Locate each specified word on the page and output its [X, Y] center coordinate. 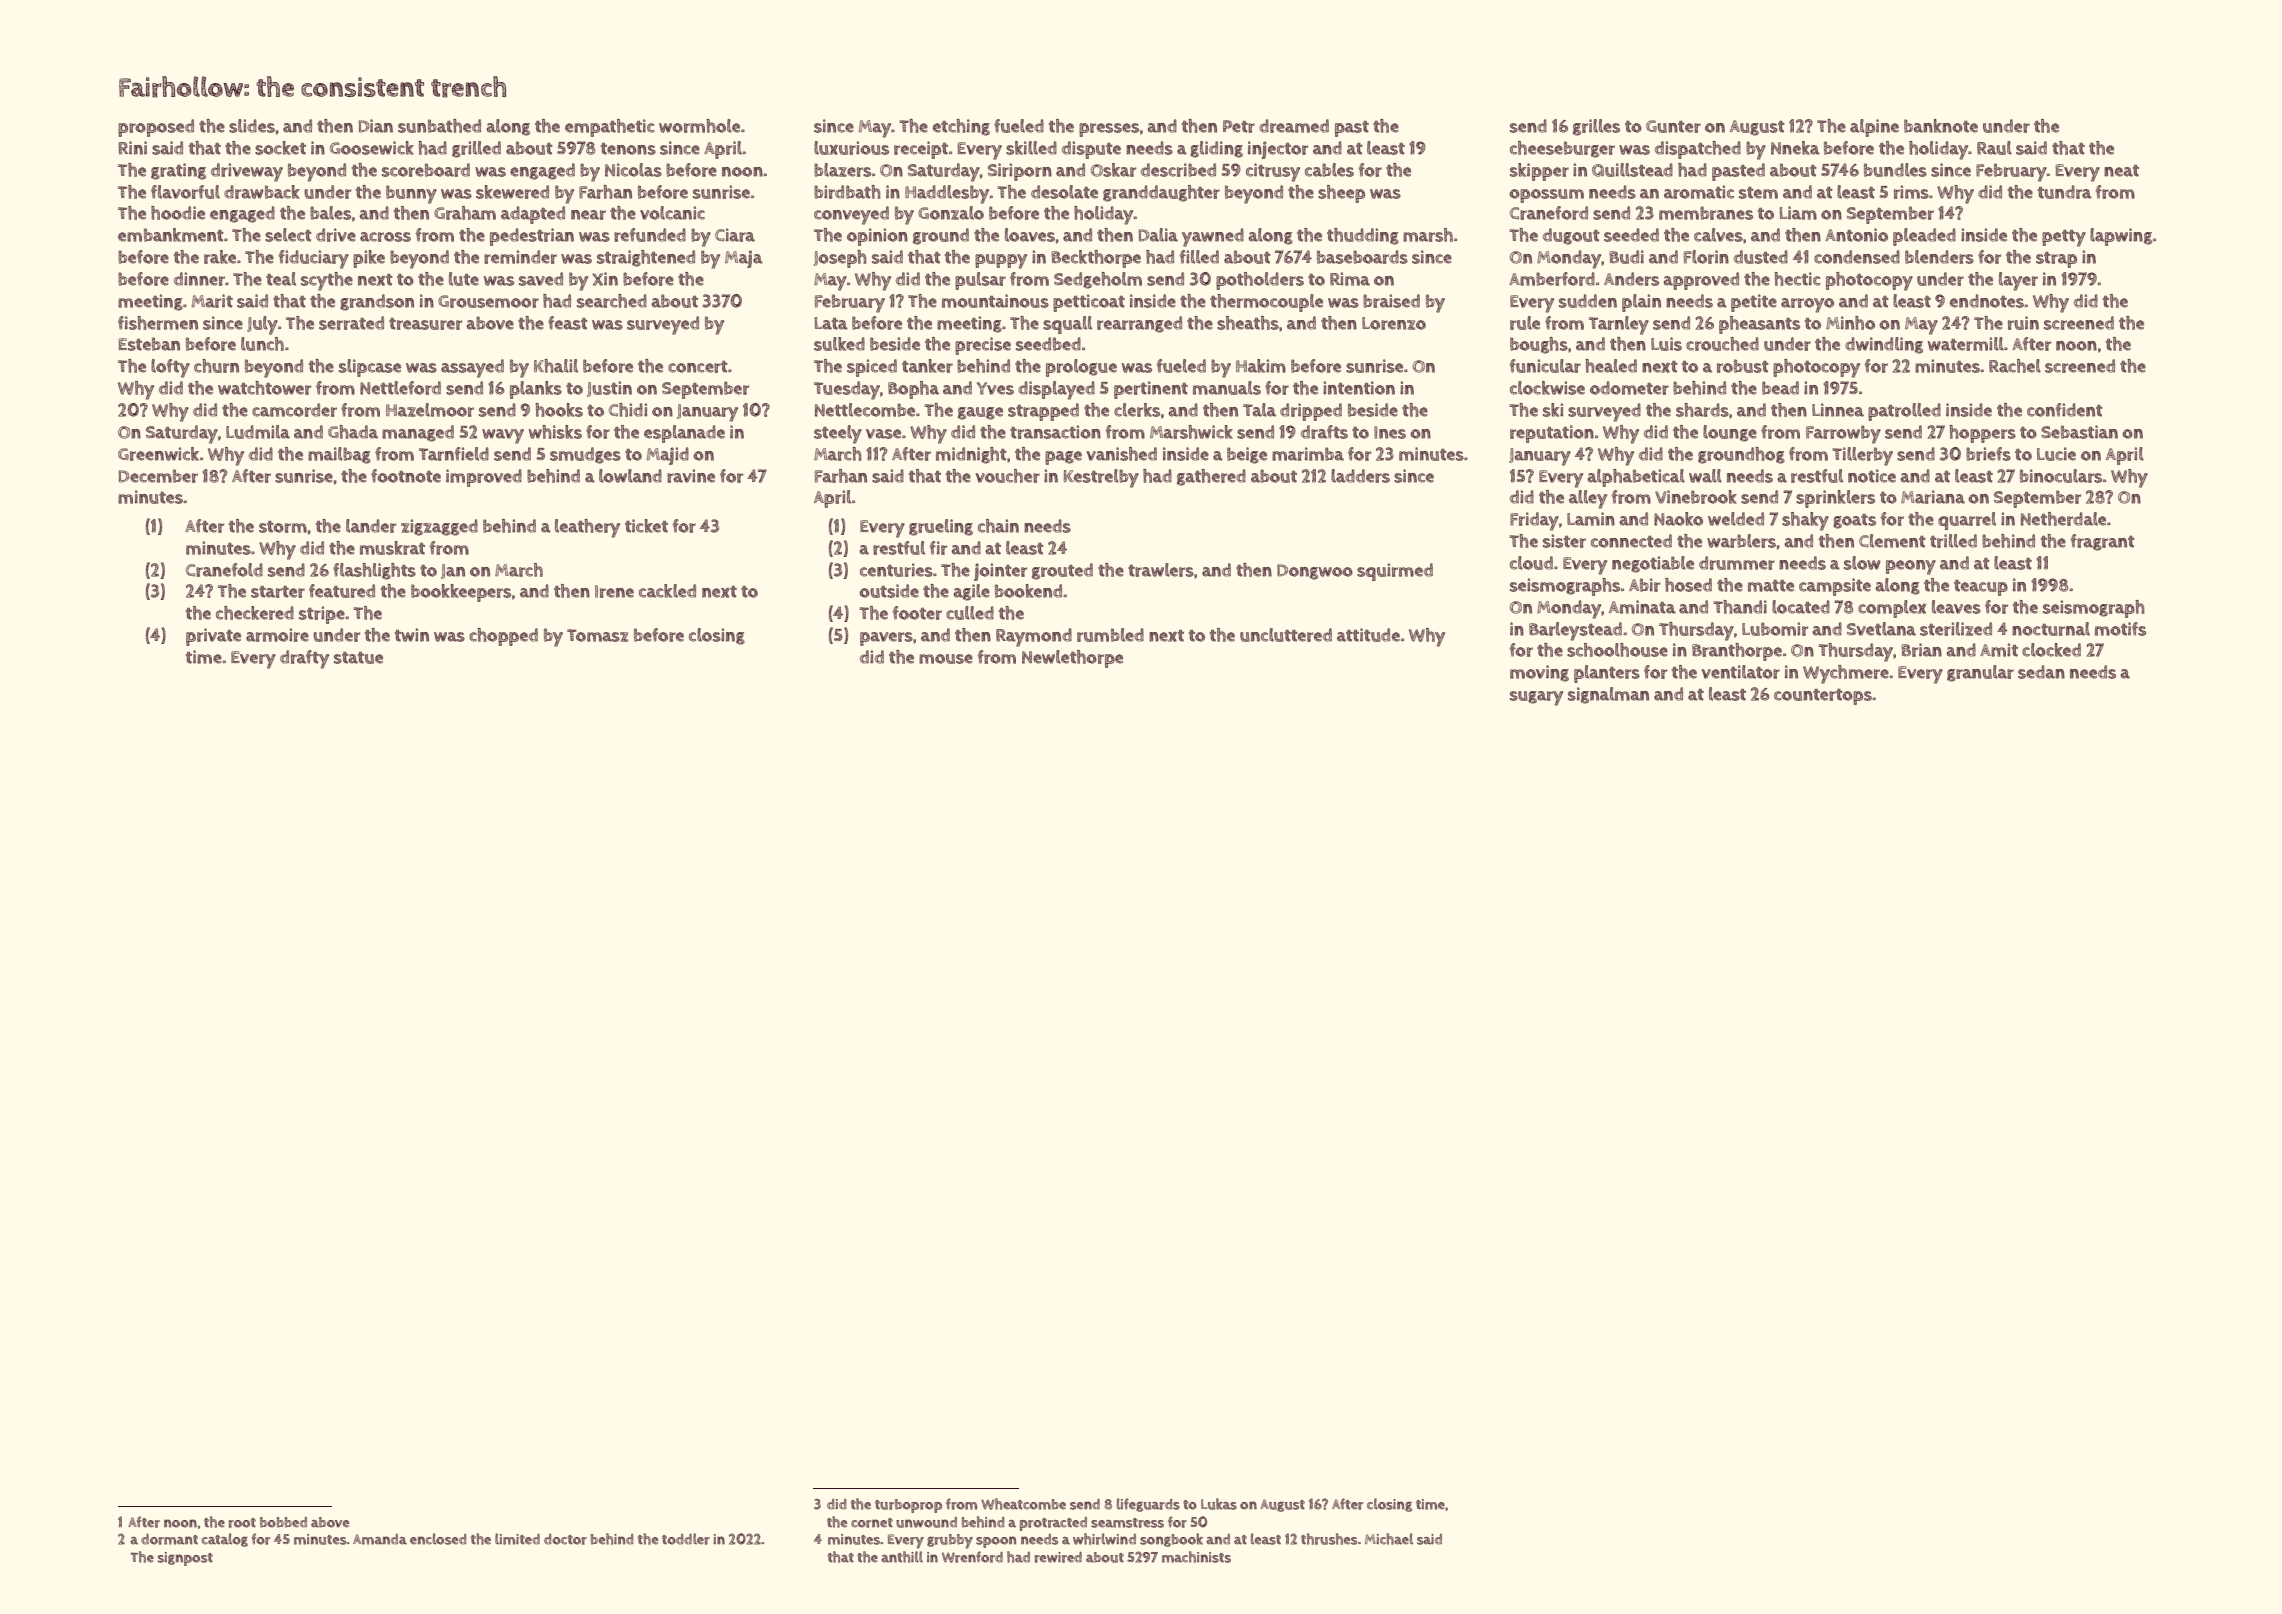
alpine [1874, 128]
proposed [156, 128]
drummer [1737, 563]
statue [358, 658]
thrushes [1329, 1539]
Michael [1389, 1539]
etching [961, 127]
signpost [185, 1559]
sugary [1536, 698]
